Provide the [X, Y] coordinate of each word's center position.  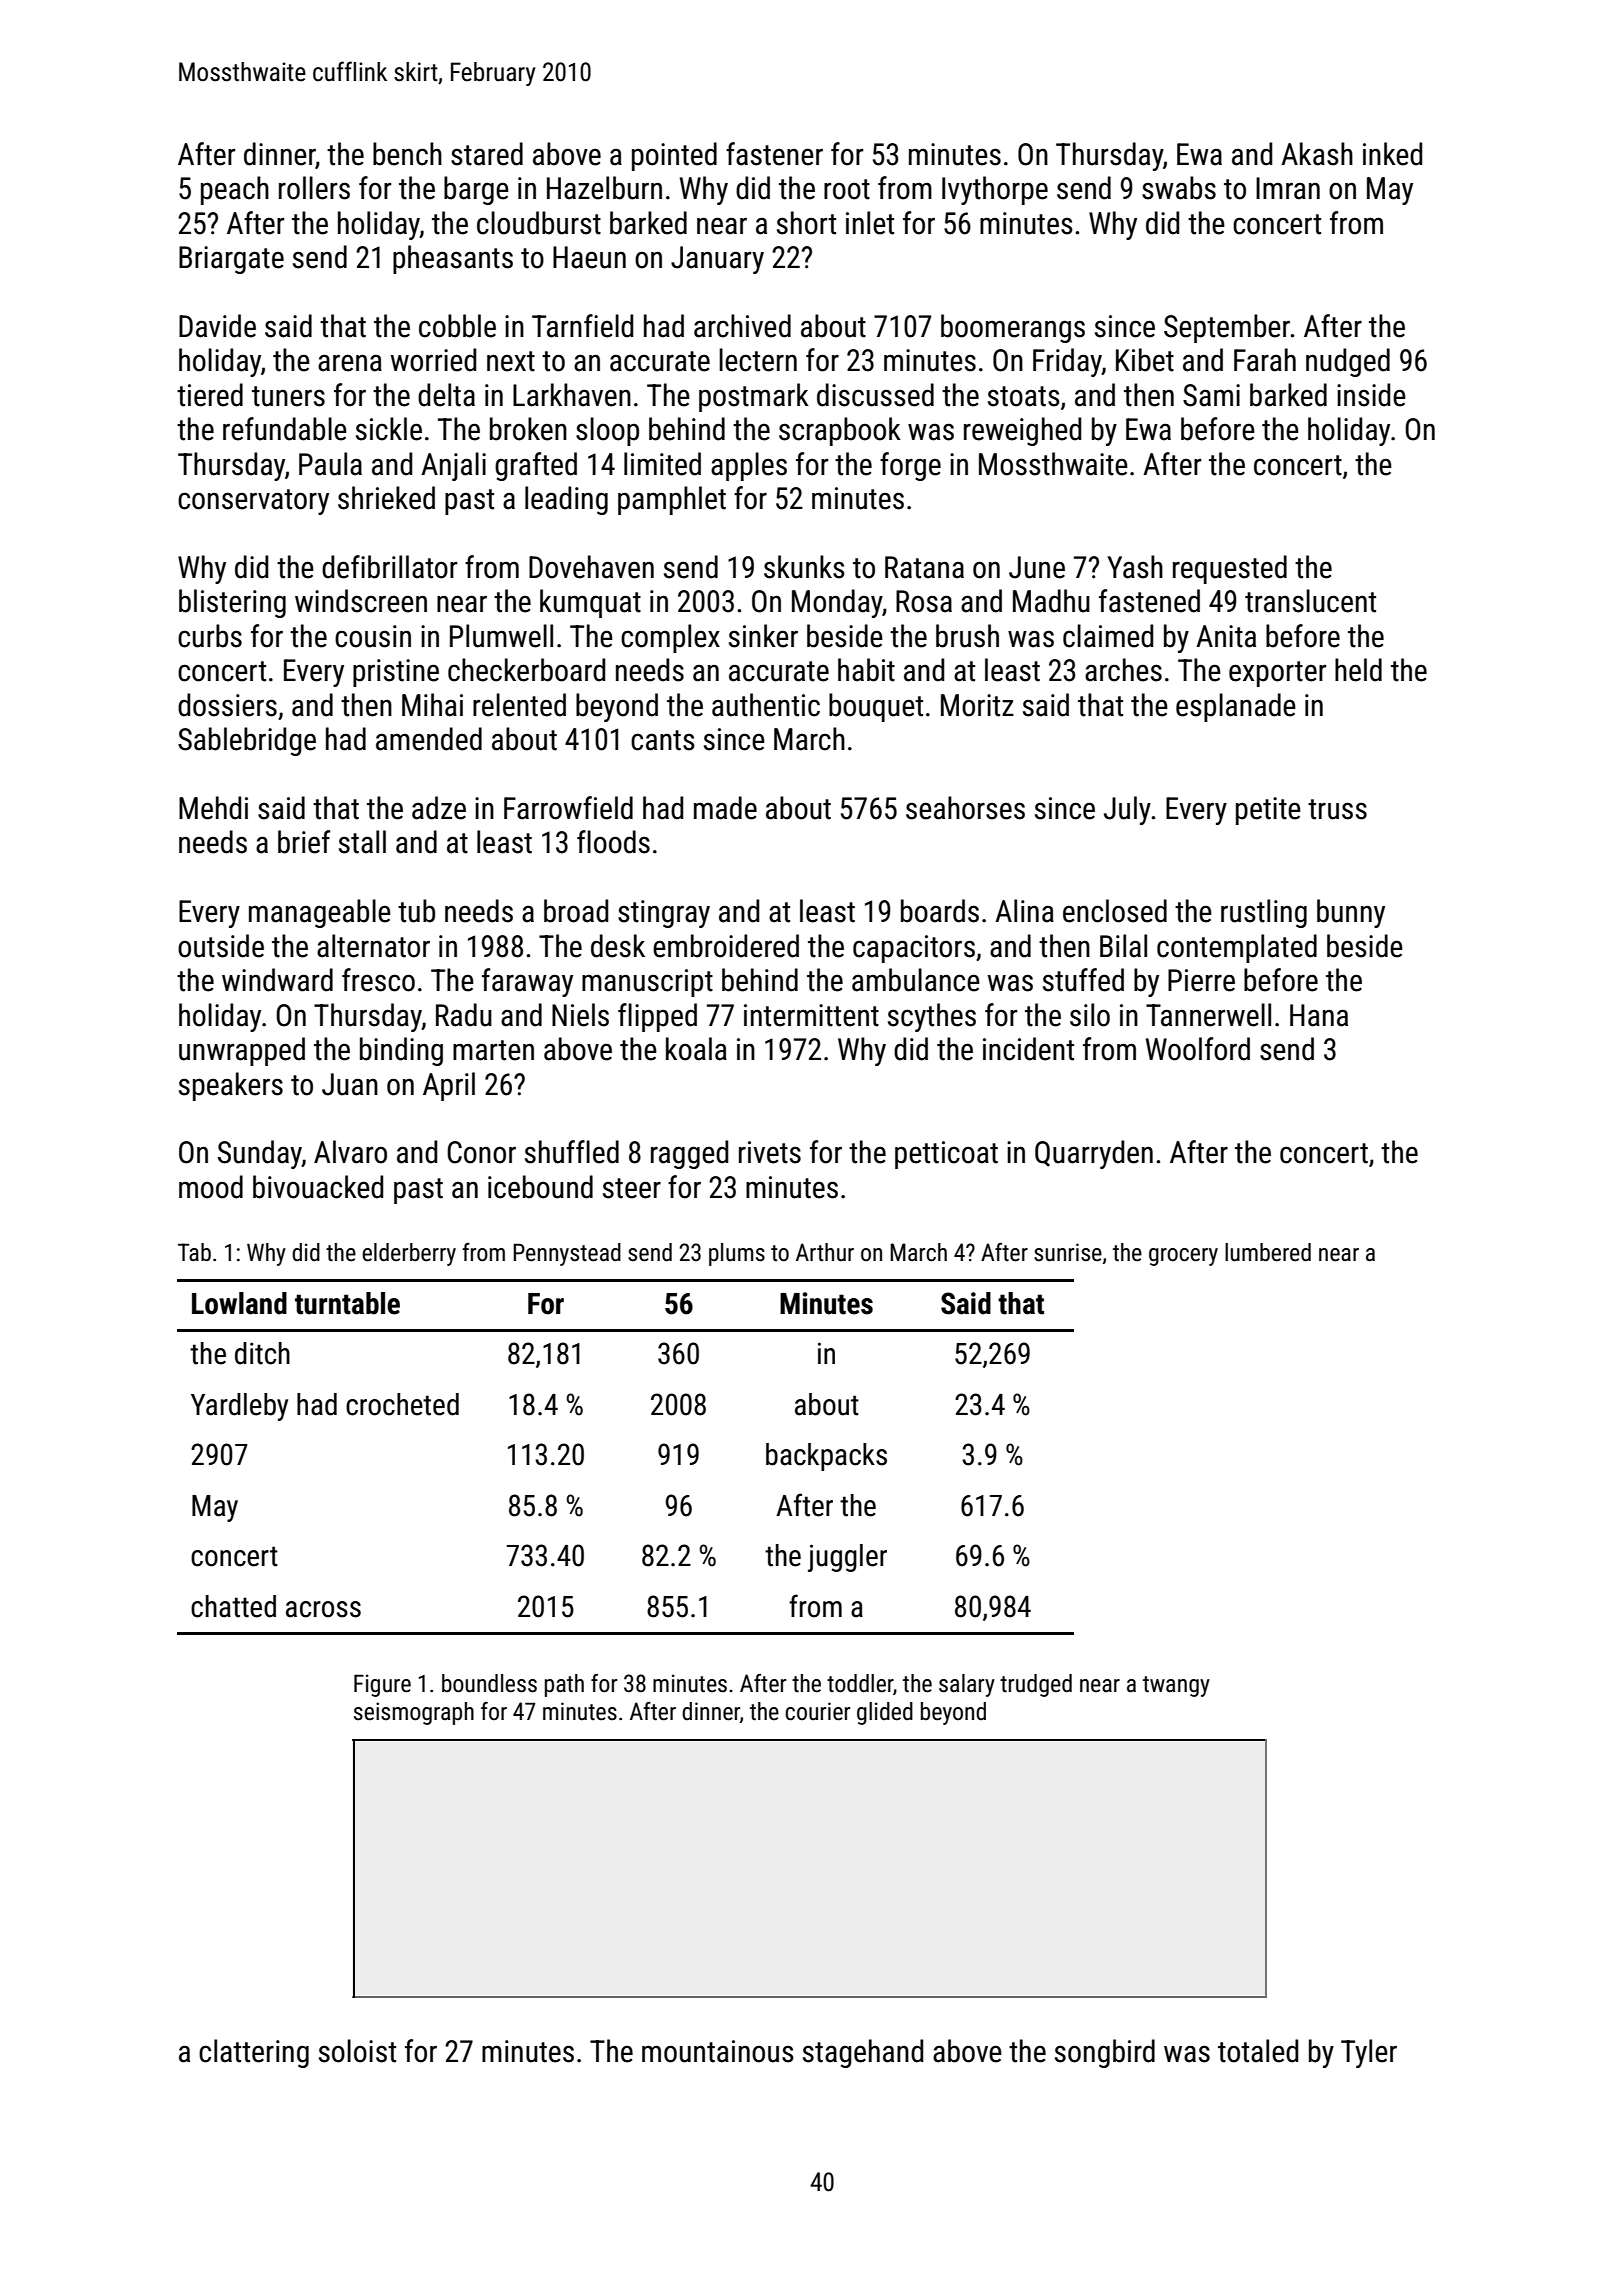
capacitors [914, 949]
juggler [847, 1558]
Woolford [1198, 1049]
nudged [1348, 362]
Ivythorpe [995, 190]
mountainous [718, 2051]
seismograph [414, 1713]
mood [211, 1187]
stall [362, 842]
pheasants [453, 259]
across [323, 1609]
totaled [1258, 2051]
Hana [1319, 1015]
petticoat [946, 1155]
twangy [1176, 1686]
